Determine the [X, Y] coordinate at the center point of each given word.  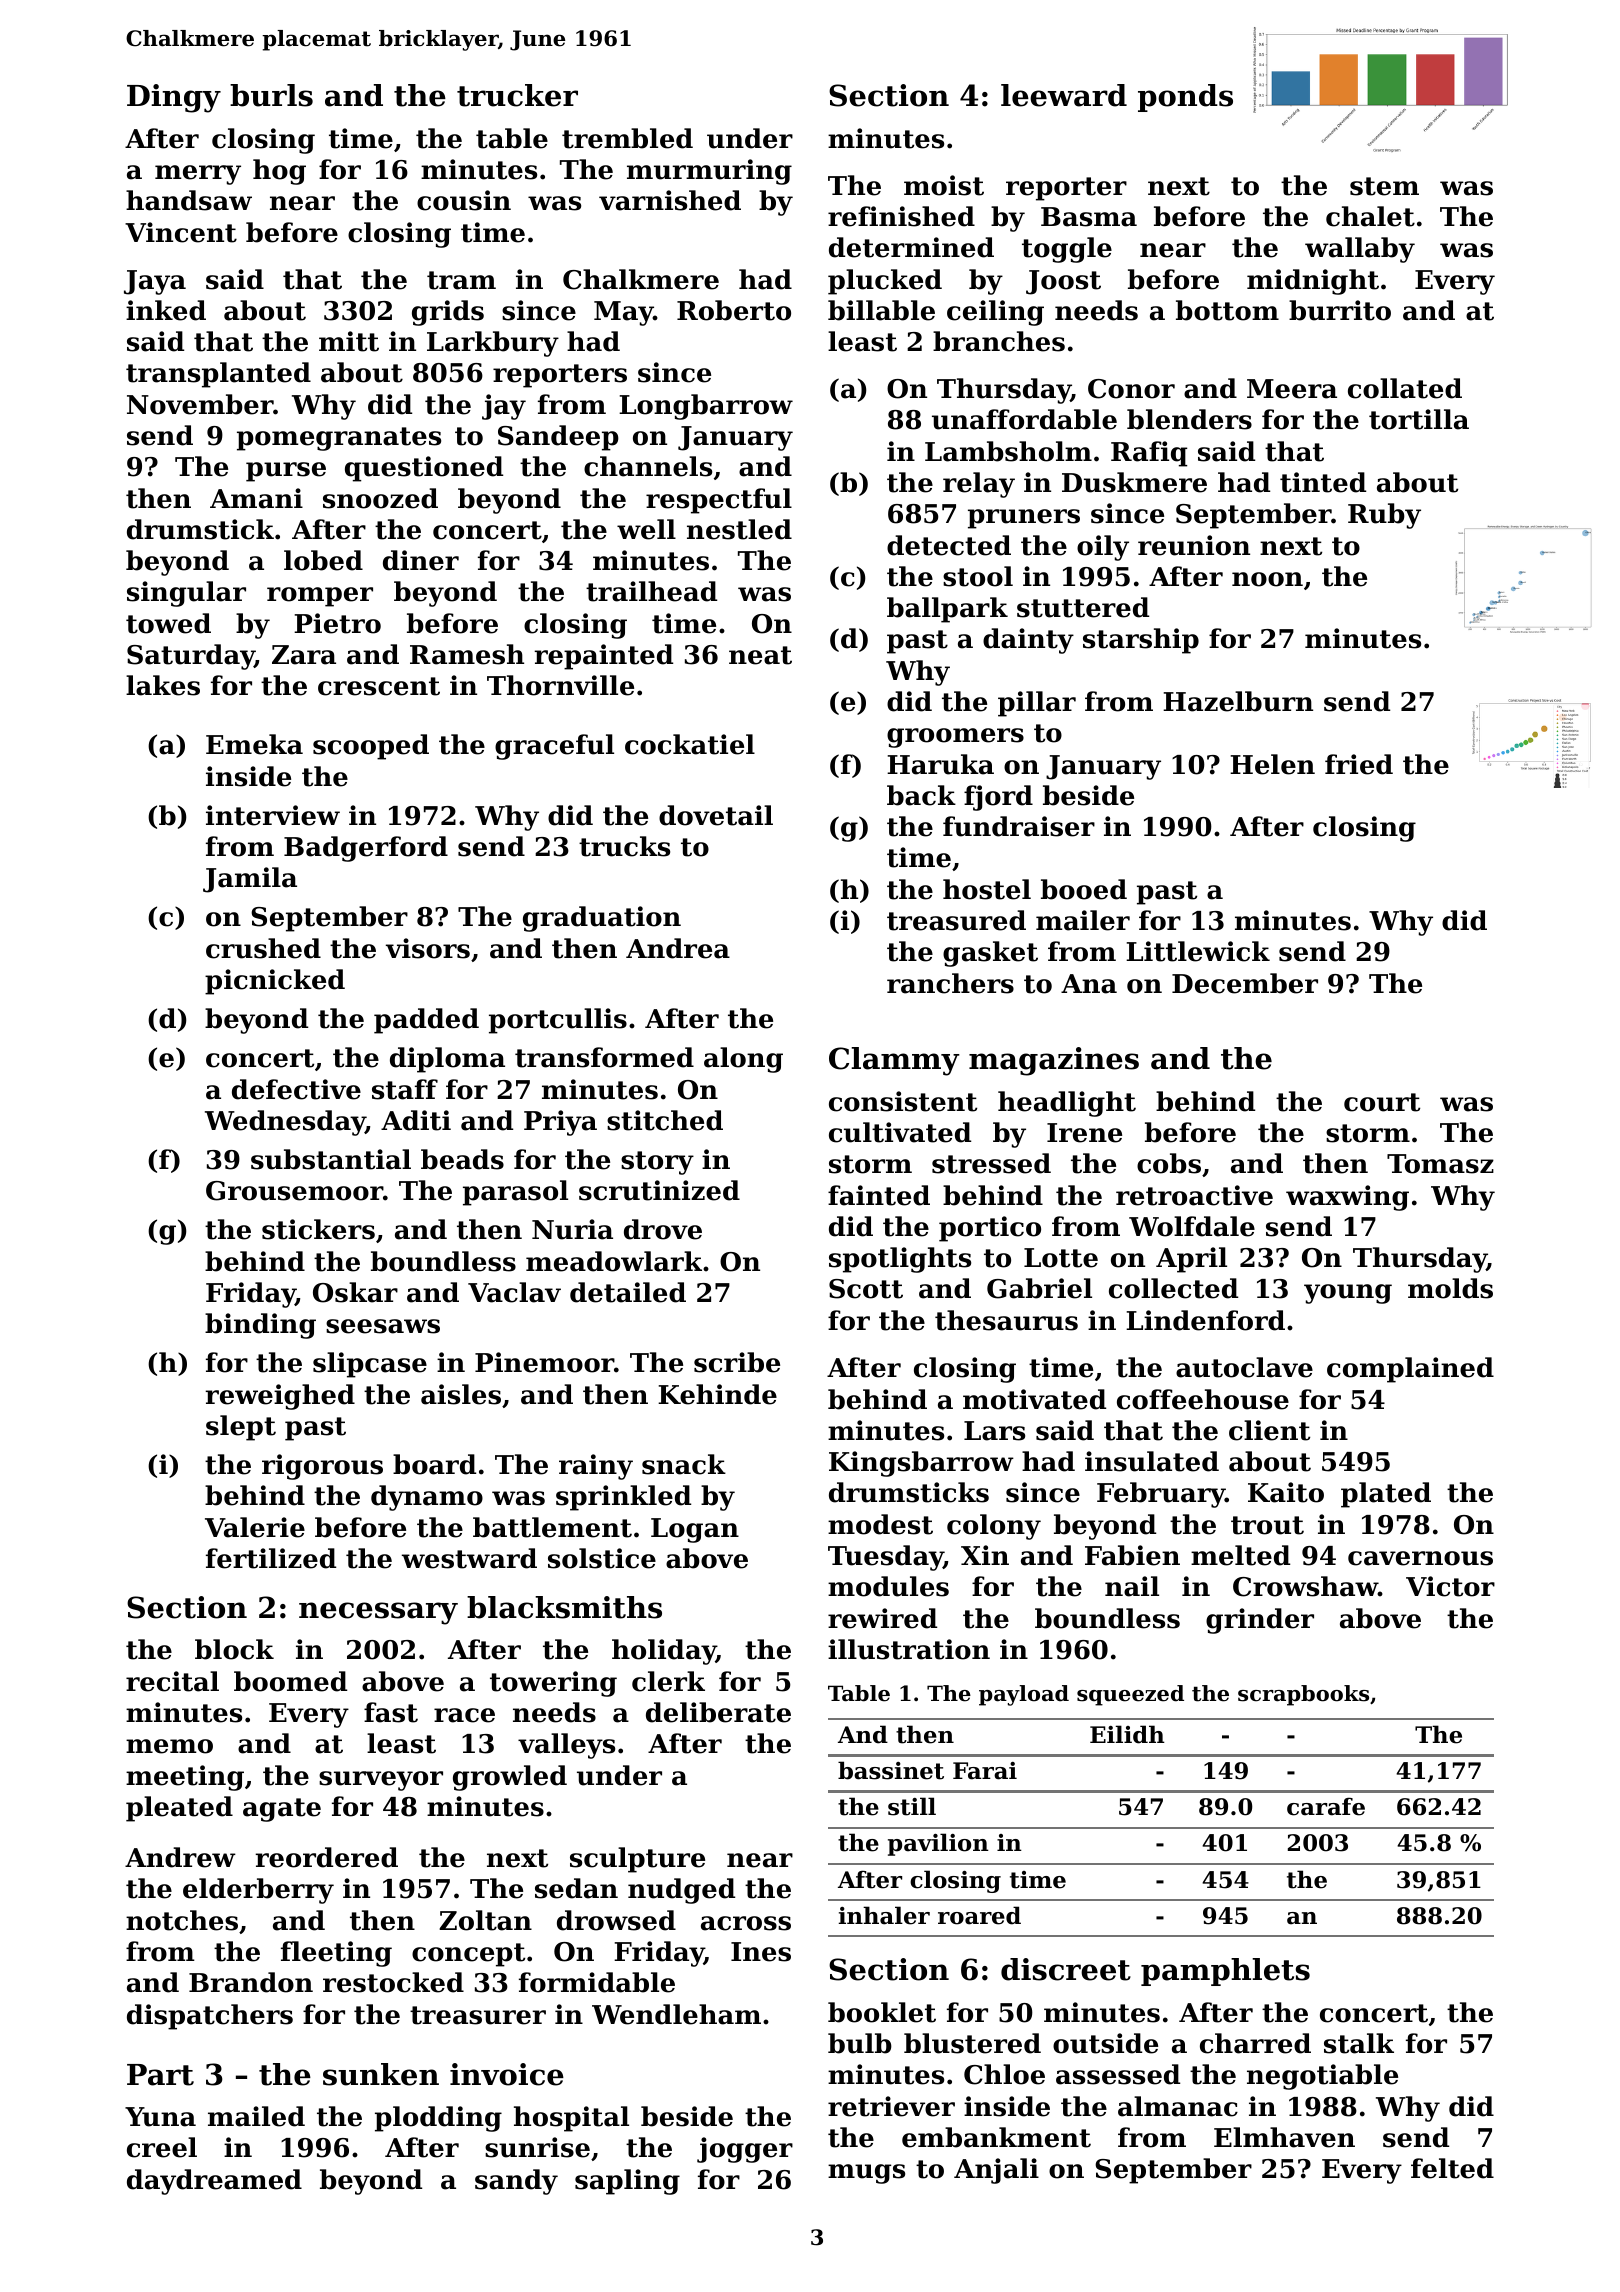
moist [944, 185]
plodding [438, 2119]
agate [282, 1810]
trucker [517, 95]
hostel [987, 889]
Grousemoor [294, 1191]
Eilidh [1127, 1734]
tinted [1323, 482]
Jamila [250, 880]
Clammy [894, 1061]
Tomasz [1440, 1164]
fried [1359, 764]
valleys [566, 1746]
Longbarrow [706, 407]
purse [286, 472]
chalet [1370, 216]
